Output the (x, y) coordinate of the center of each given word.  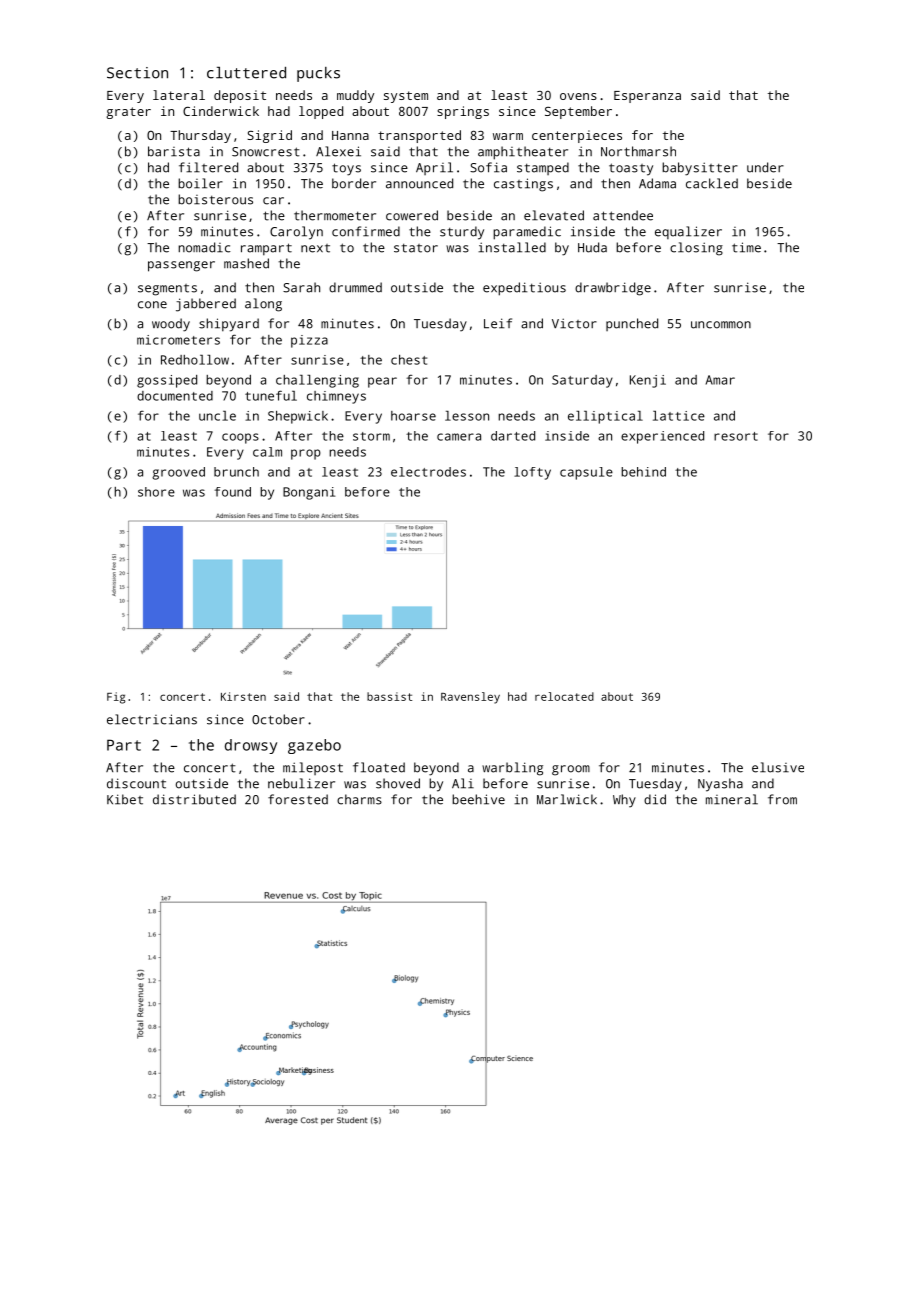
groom (571, 770)
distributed (194, 799)
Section (137, 73)
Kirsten (243, 696)
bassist (389, 696)
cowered (412, 215)
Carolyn (296, 233)
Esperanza (647, 97)
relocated (564, 696)
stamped (543, 168)
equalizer (688, 232)
